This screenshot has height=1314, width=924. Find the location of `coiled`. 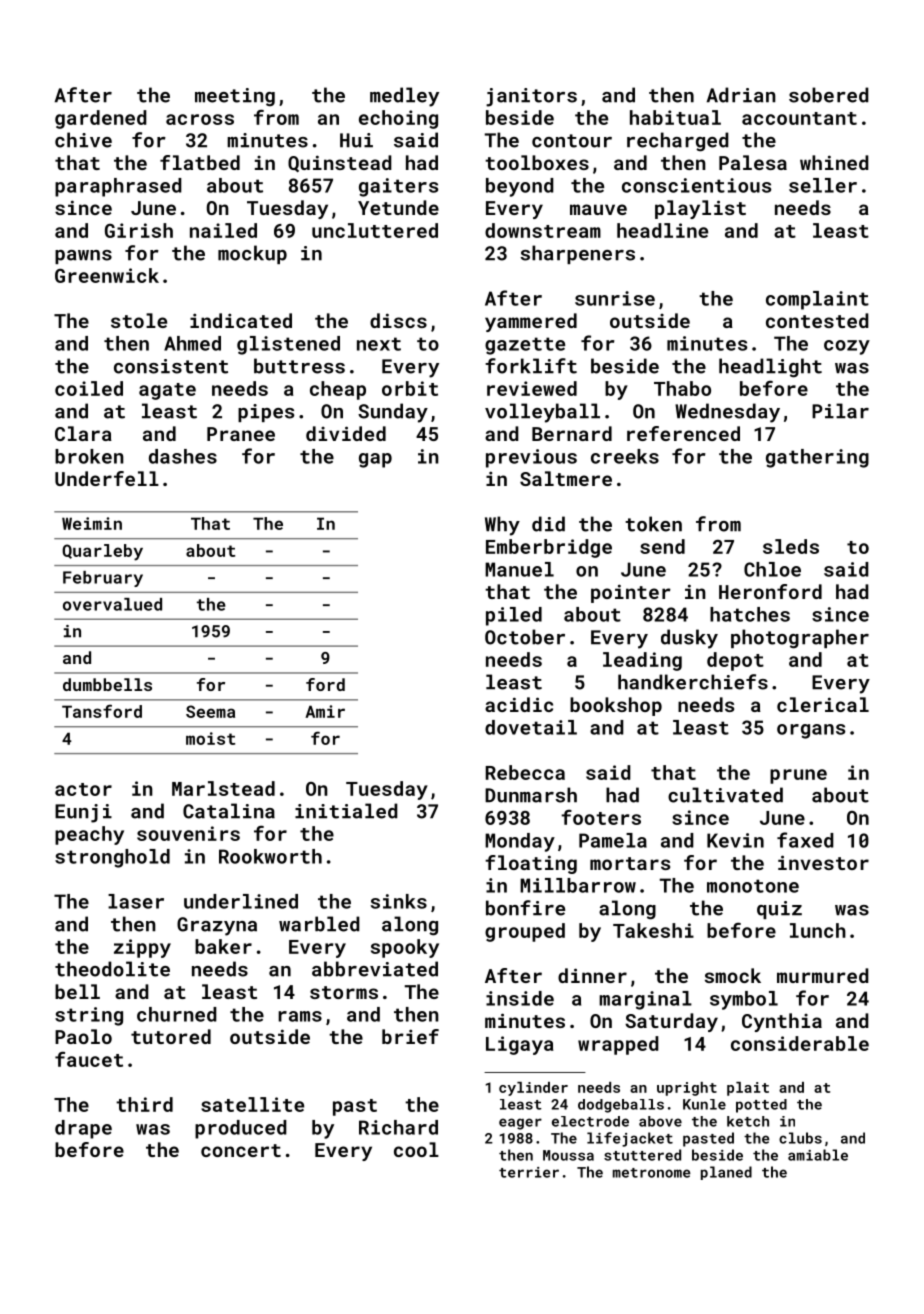

coiled is located at coordinates (89, 388).
